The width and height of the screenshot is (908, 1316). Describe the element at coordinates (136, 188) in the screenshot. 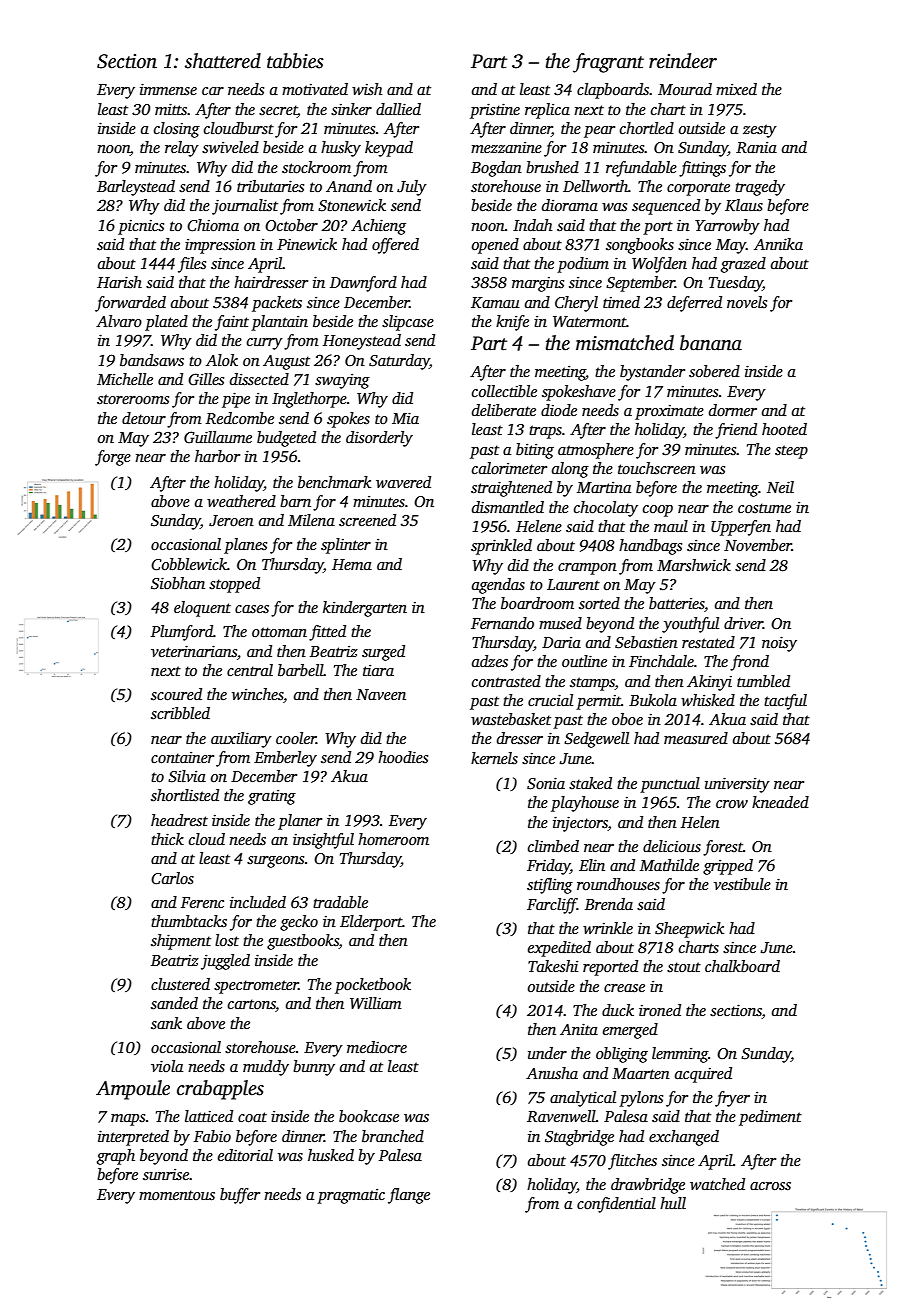

I see `Barleystead` at that location.
